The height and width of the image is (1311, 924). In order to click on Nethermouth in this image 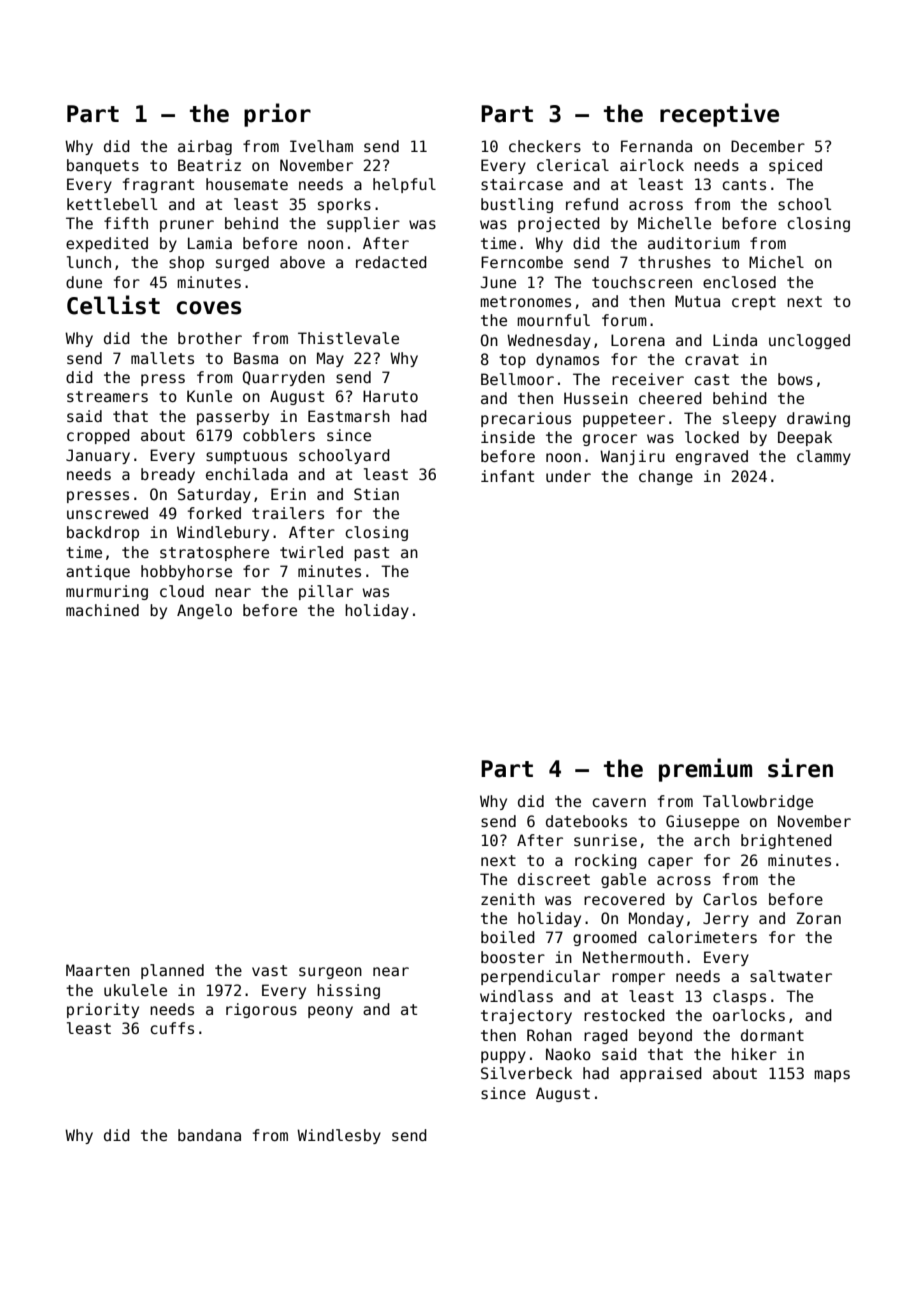, I will do `click(633, 957)`.
